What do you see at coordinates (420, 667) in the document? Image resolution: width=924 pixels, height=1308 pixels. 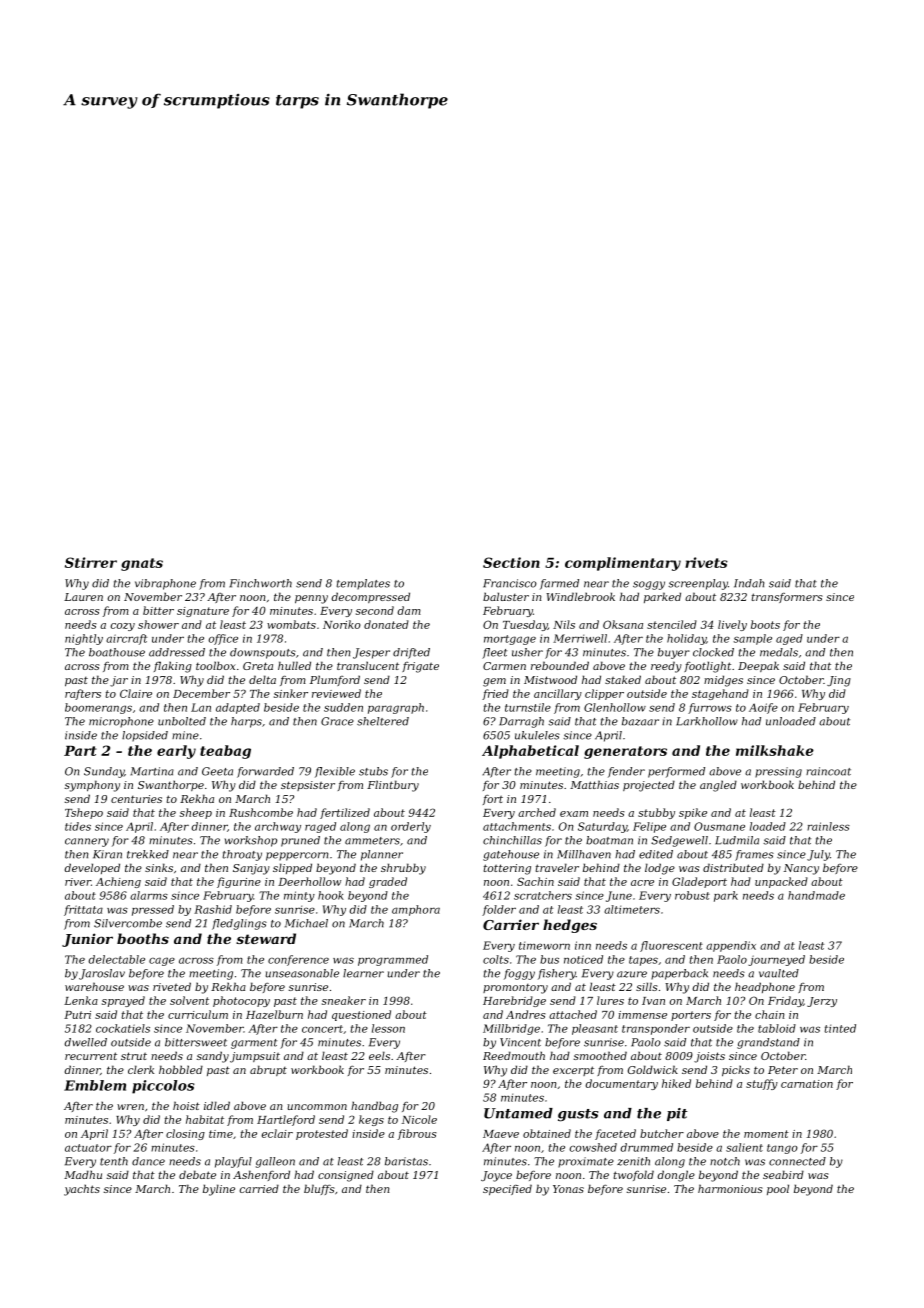 I see `frigate` at bounding box center [420, 667].
